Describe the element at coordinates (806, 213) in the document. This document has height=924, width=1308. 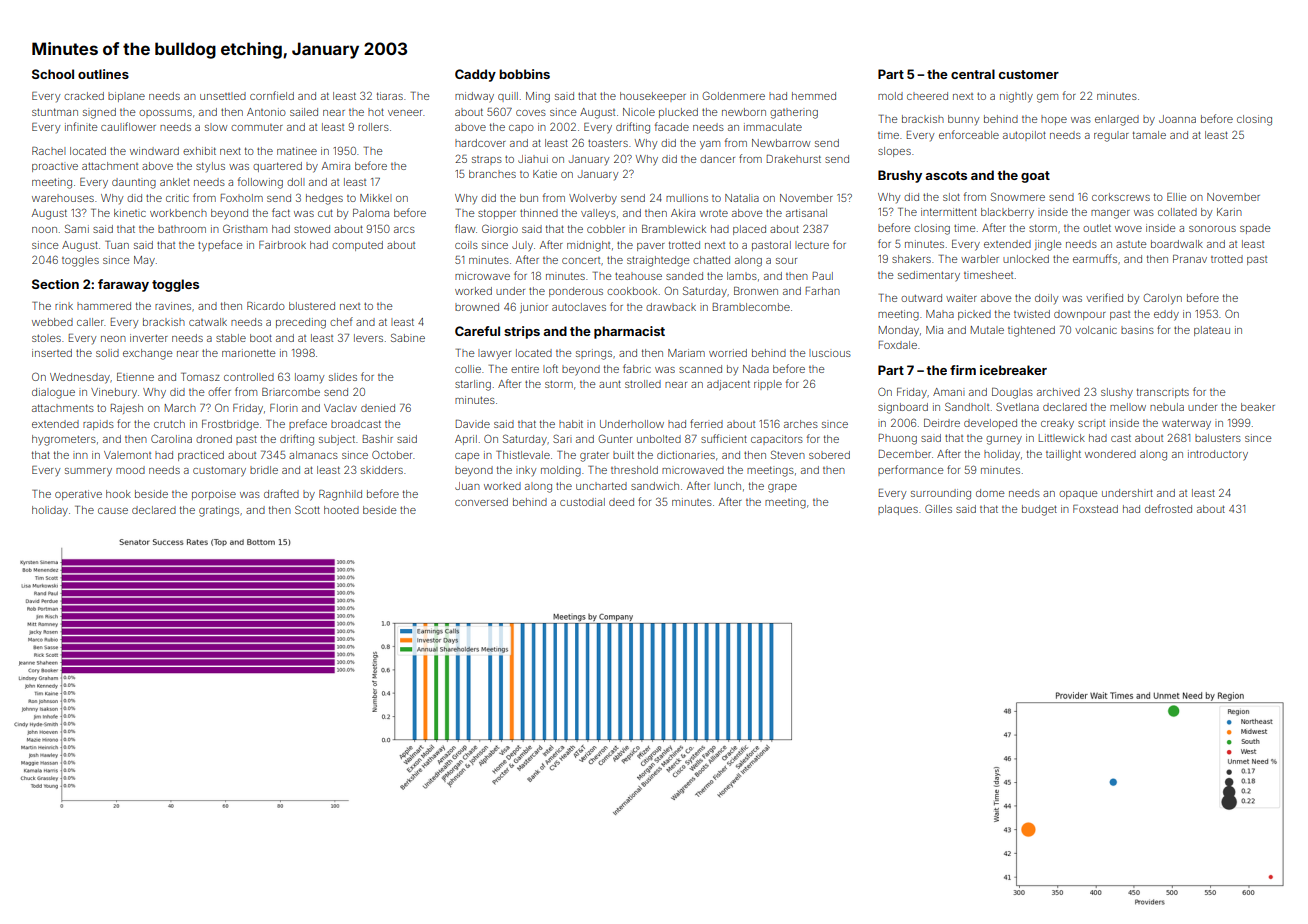
I see `artisanal` at that location.
